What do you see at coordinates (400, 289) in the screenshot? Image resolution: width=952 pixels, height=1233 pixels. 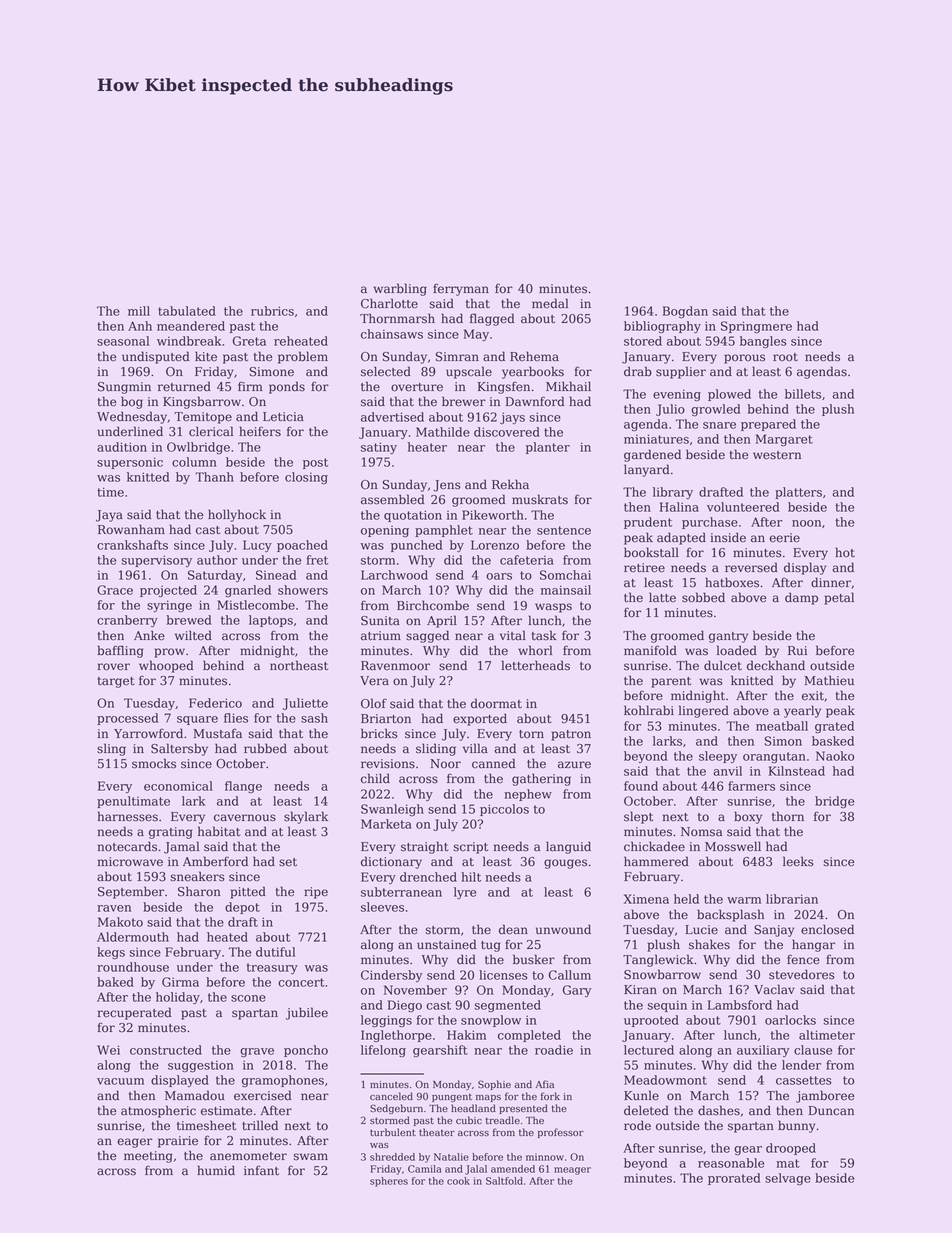 I see `warbling` at bounding box center [400, 289].
